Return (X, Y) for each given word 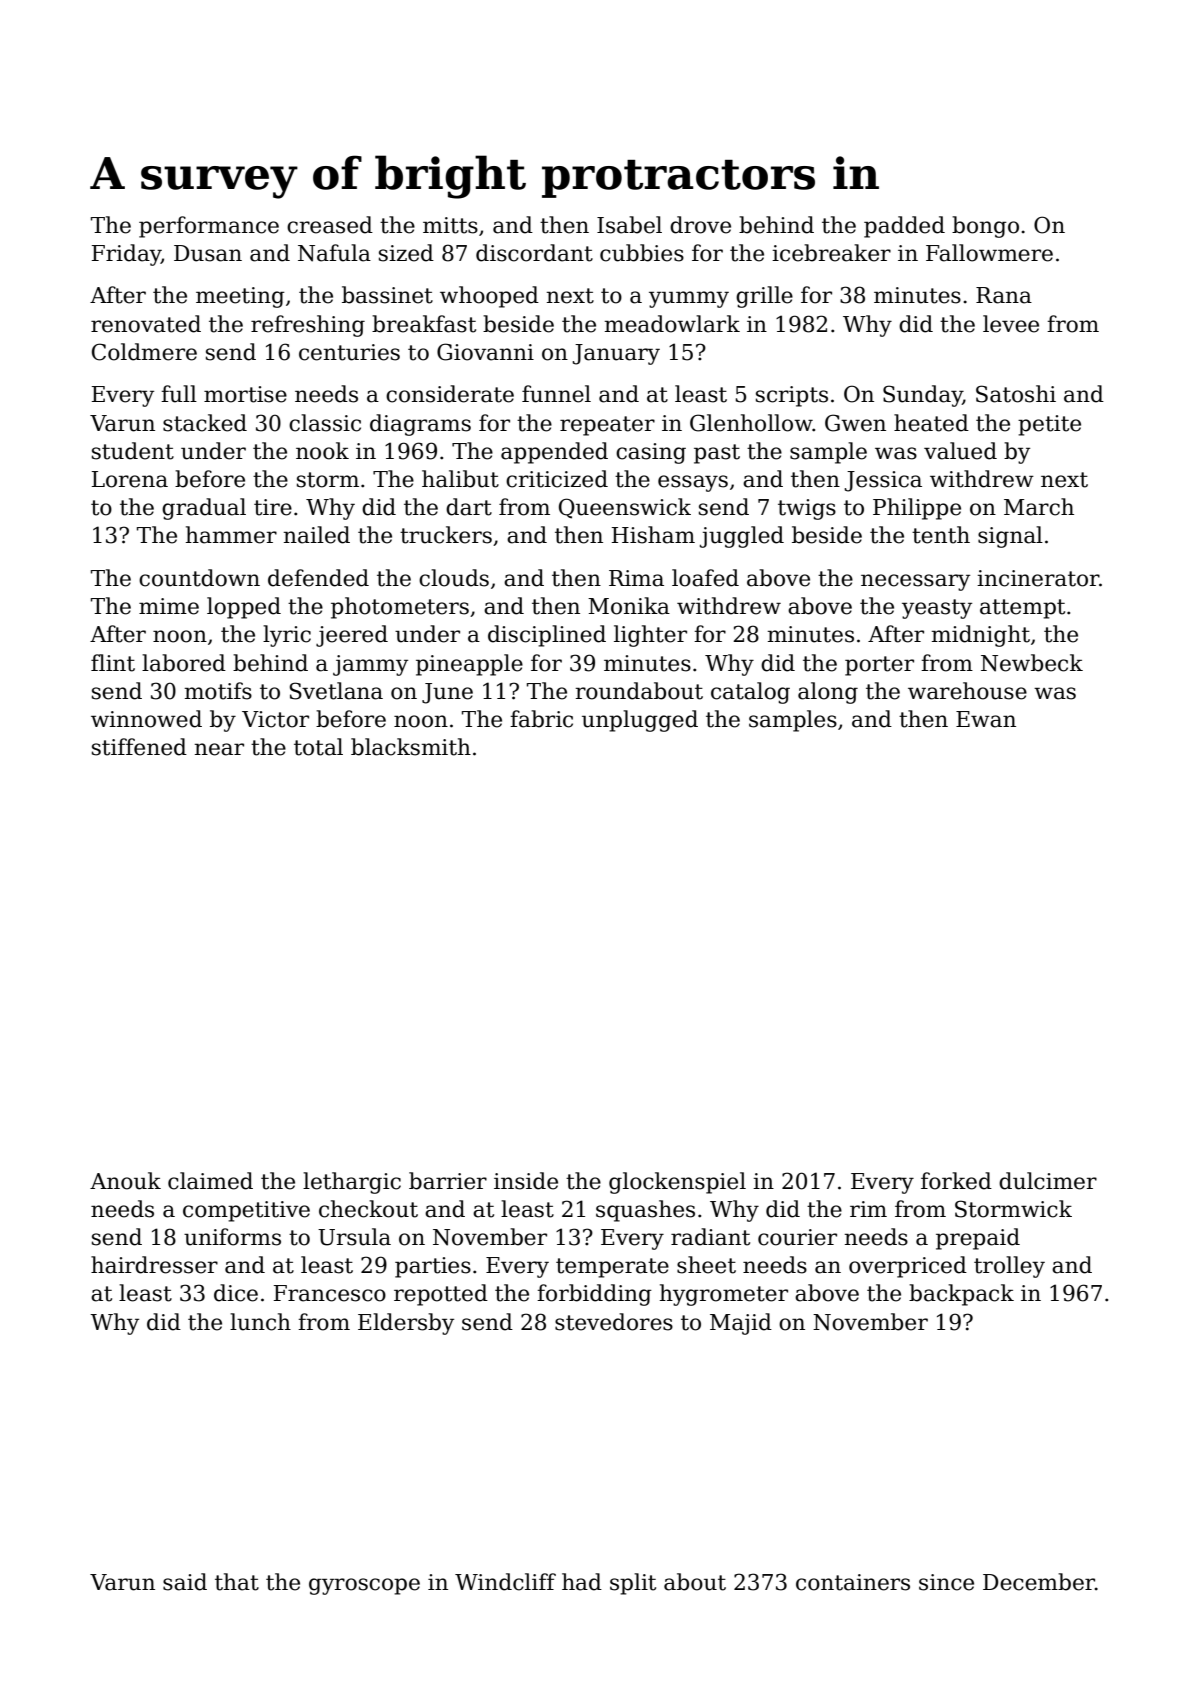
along (828, 693)
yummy (689, 299)
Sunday (923, 396)
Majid (741, 1324)
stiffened (139, 747)
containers (853, 1582)
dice (236, 1293)
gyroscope (364, 1586)
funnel (556, 394)
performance (209, 227)
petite (1049, 425)
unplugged (640, 721)
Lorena (130, 479)
